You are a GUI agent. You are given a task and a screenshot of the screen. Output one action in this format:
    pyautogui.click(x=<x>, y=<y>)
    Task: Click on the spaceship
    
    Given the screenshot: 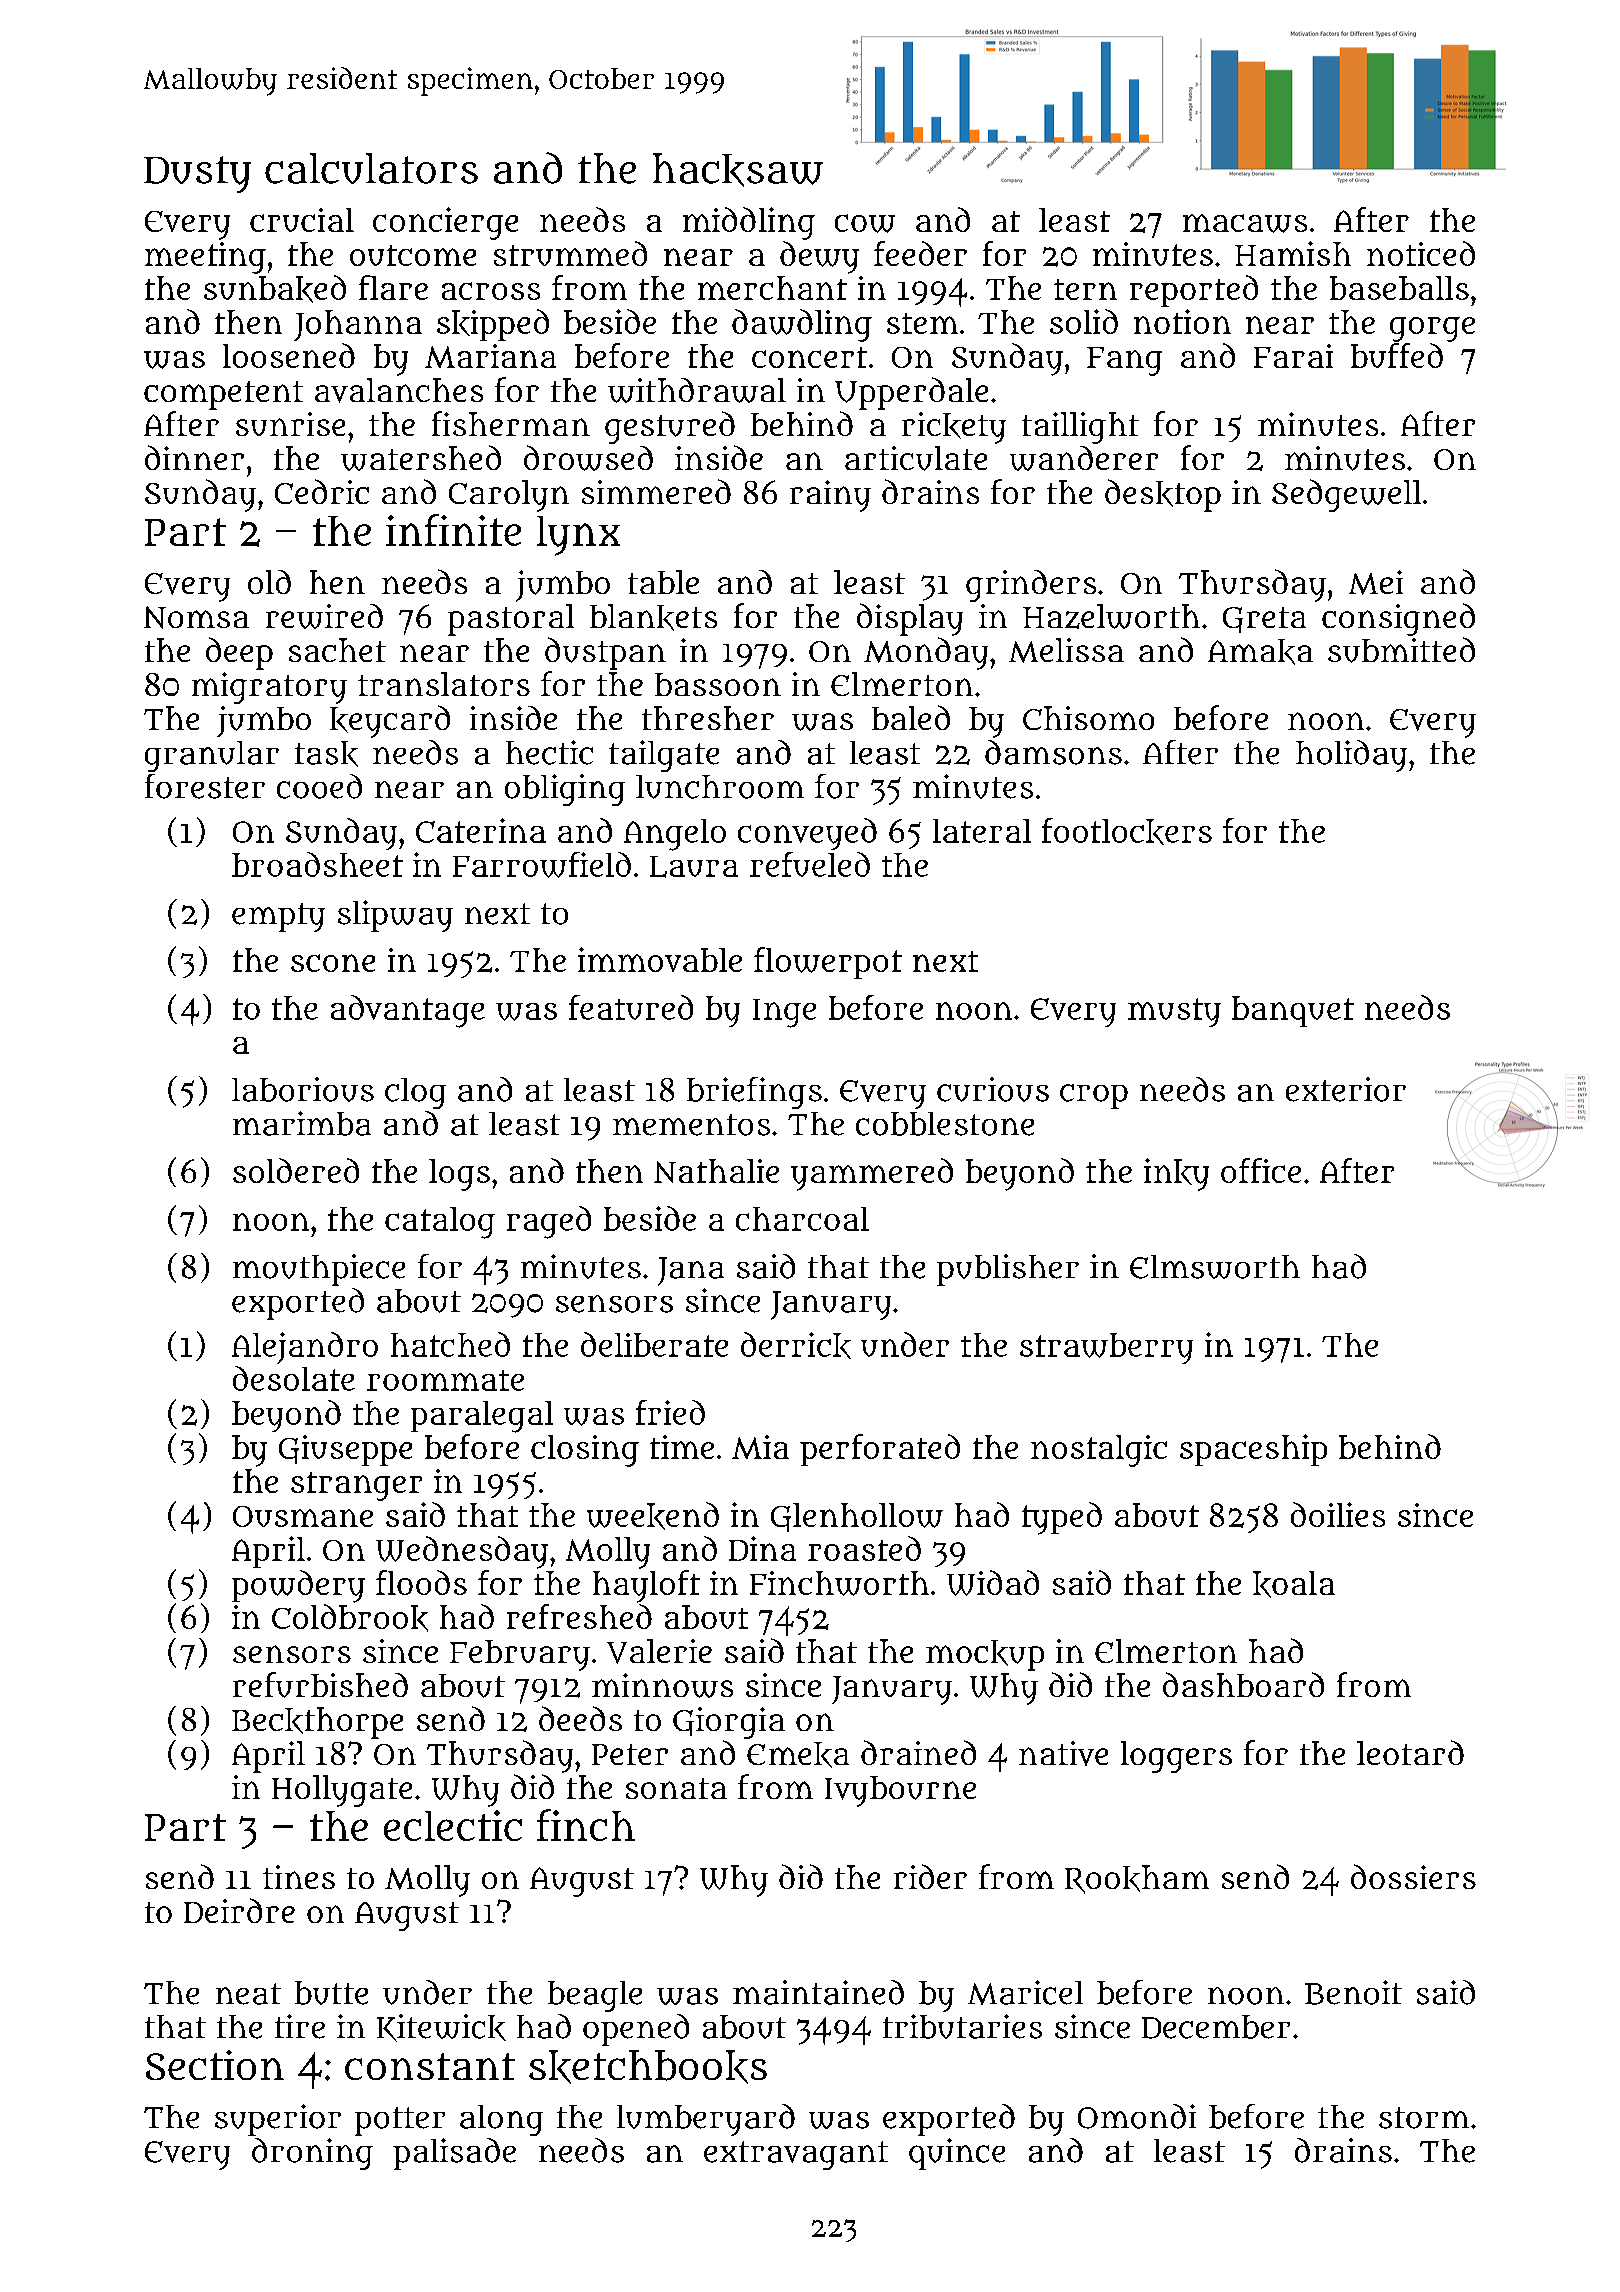 What is the action you would take?
    pyautogui.click(x=1253, y=1450)
